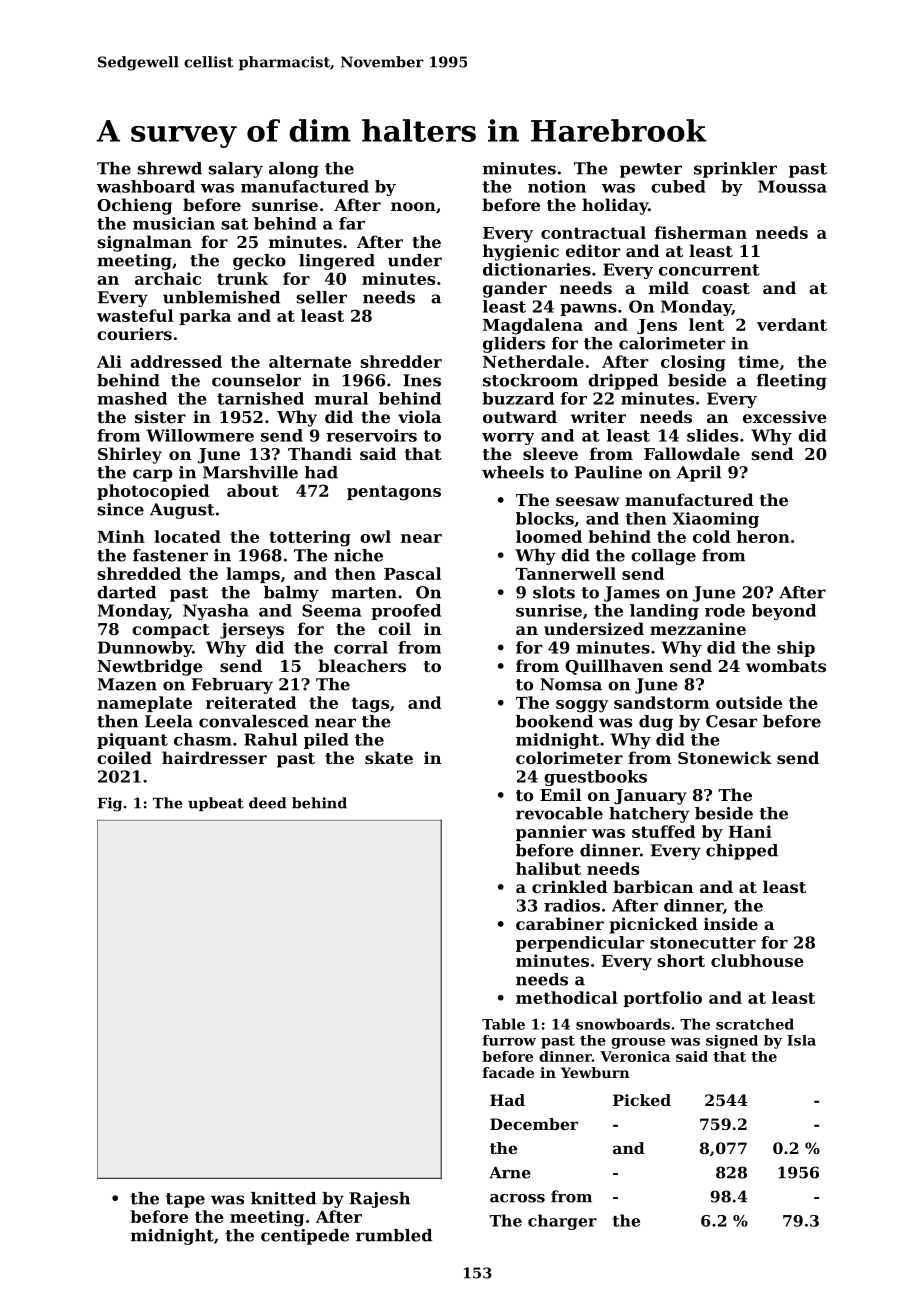 The height and width of the screenshot is (1308, 924). What do you see at coordinates (503, 1024) in the screenshot?
I see `Table` at bounding box center [503, 1024].
